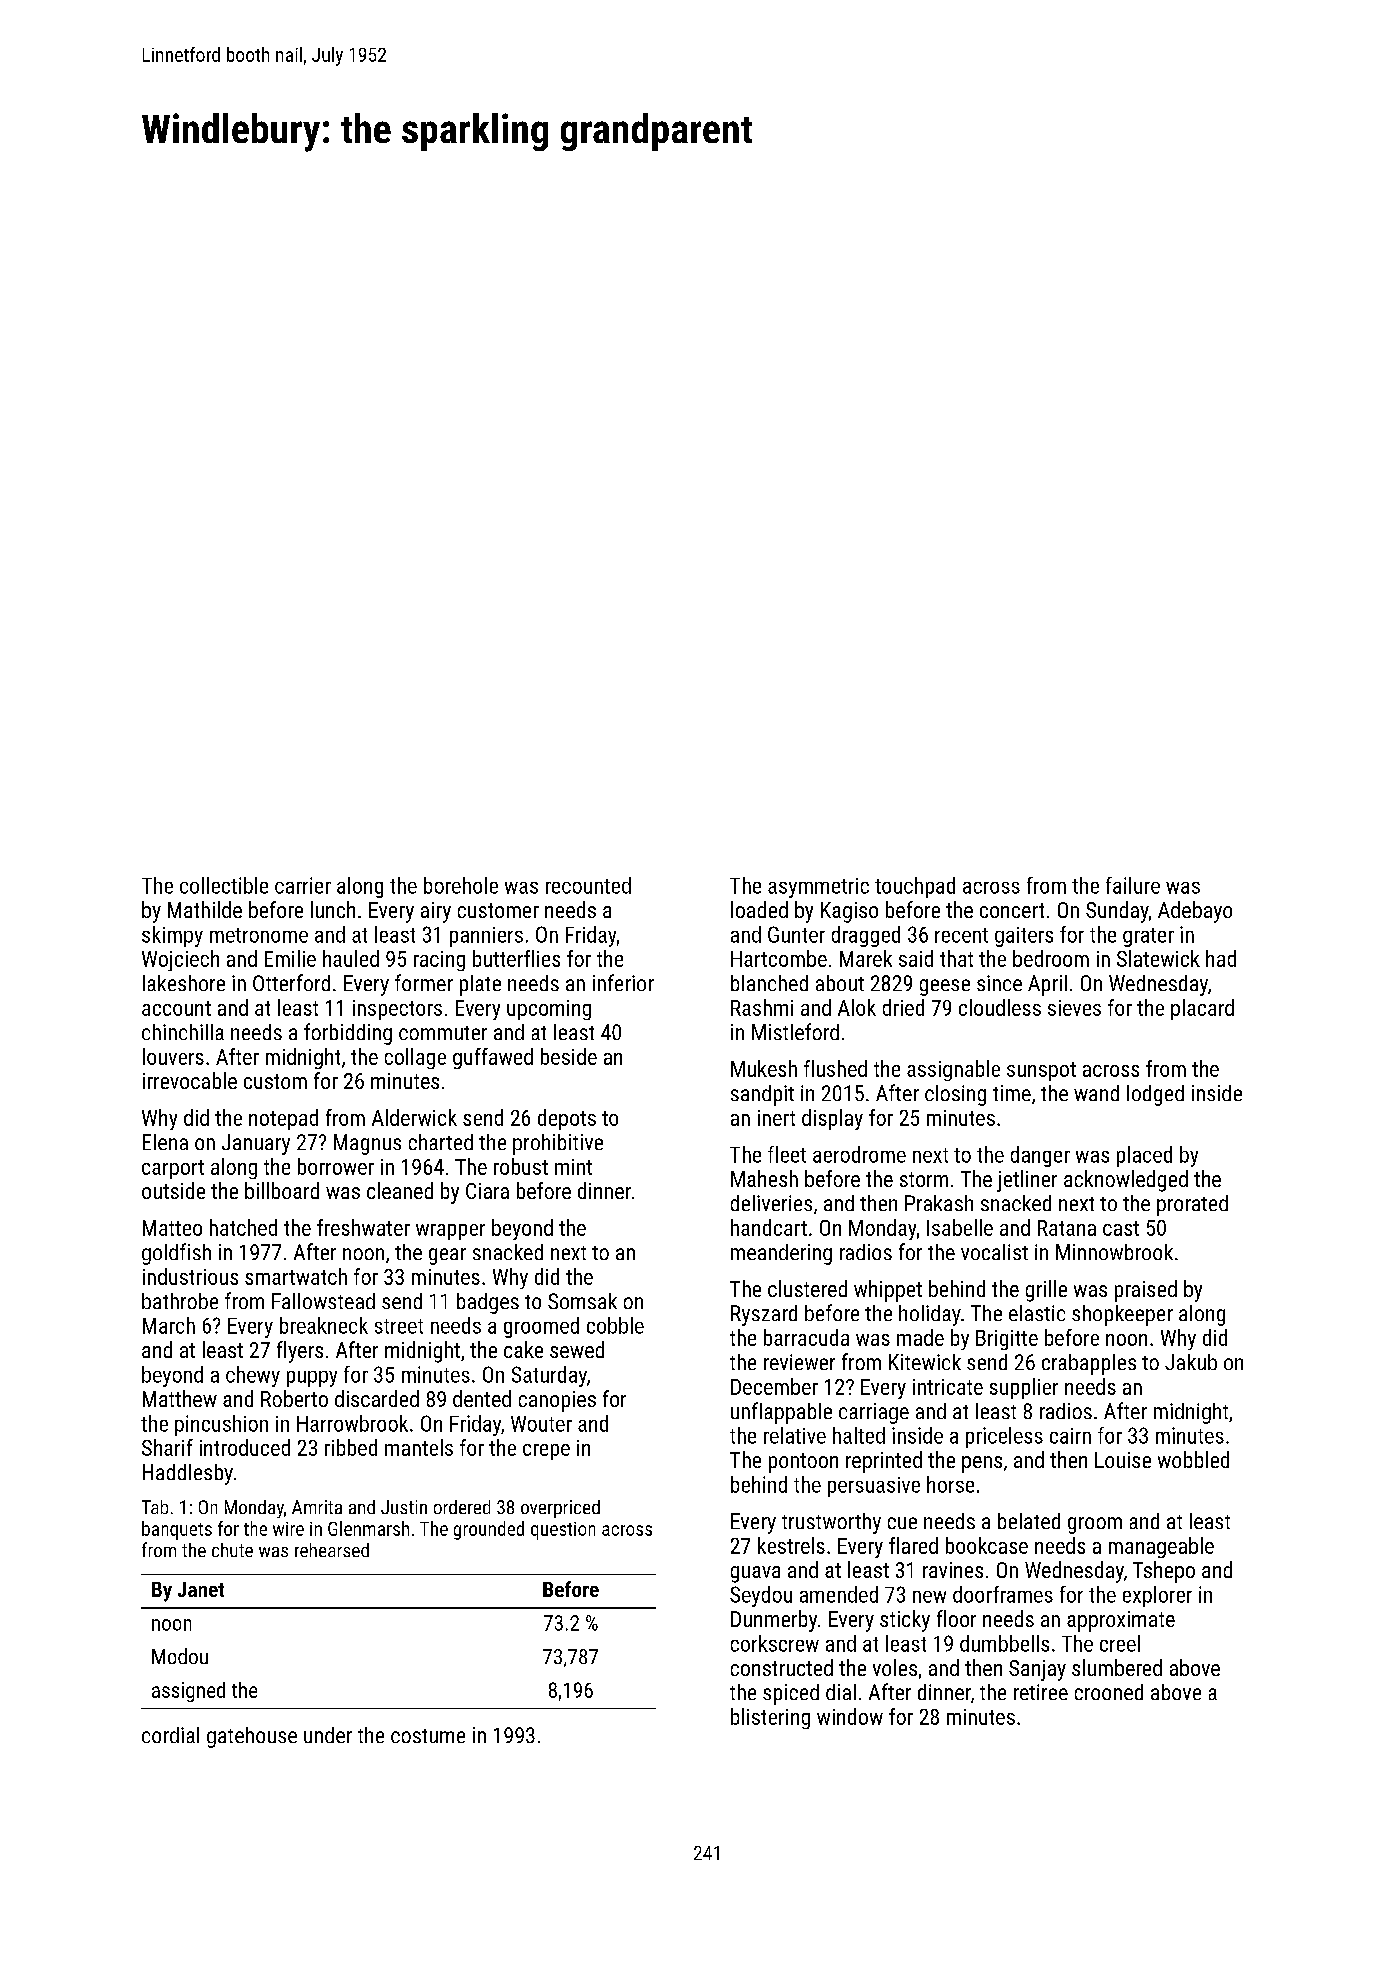 This image has width=1386, height=1969. What do you see at coordinates (770, 1718) in the image?
I see `blistering` at bounding box center [770, 1718].
